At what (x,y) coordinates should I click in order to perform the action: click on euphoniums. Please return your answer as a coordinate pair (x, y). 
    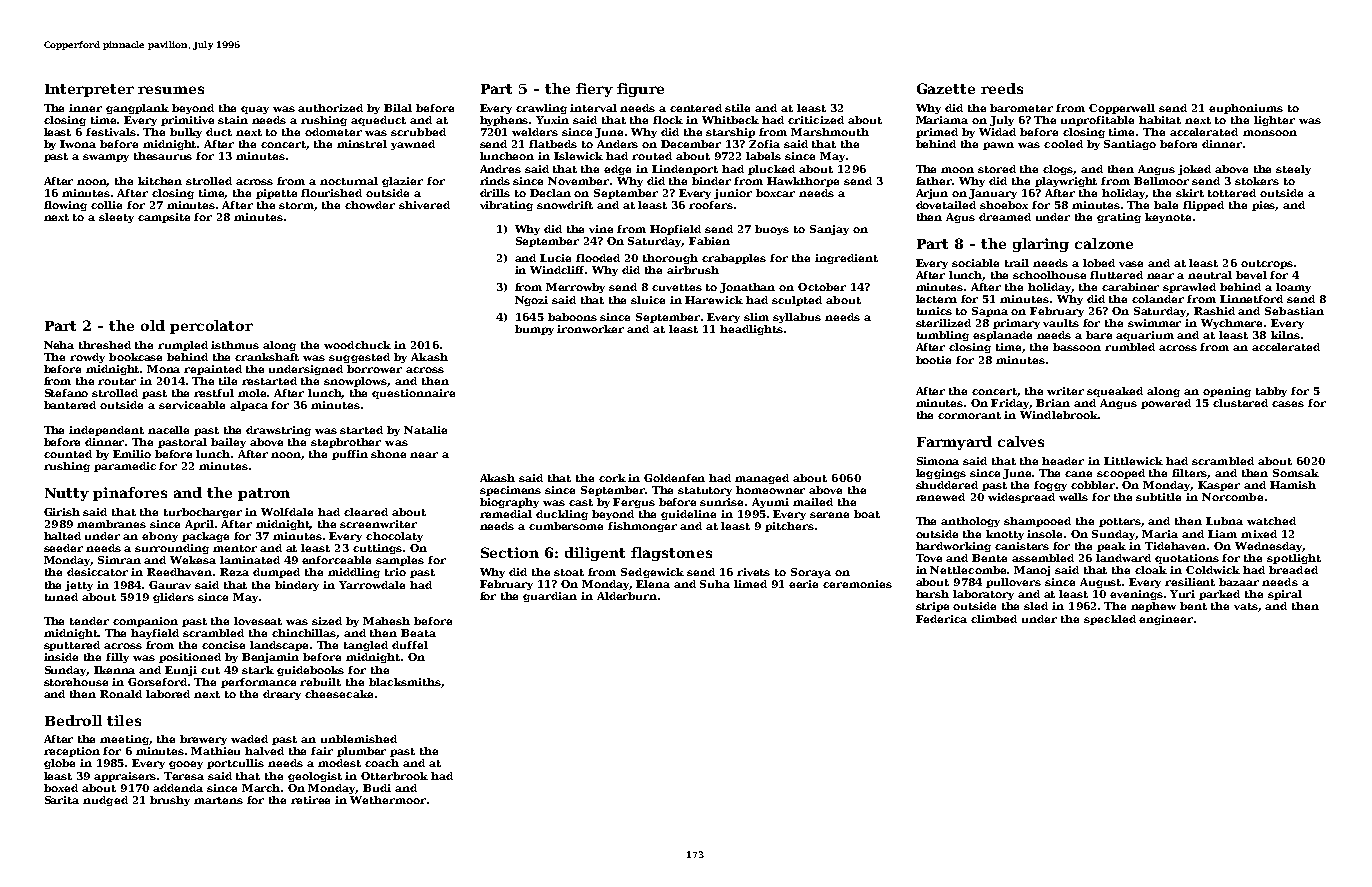
    Looking at the image, I should click on (1246, 109).
